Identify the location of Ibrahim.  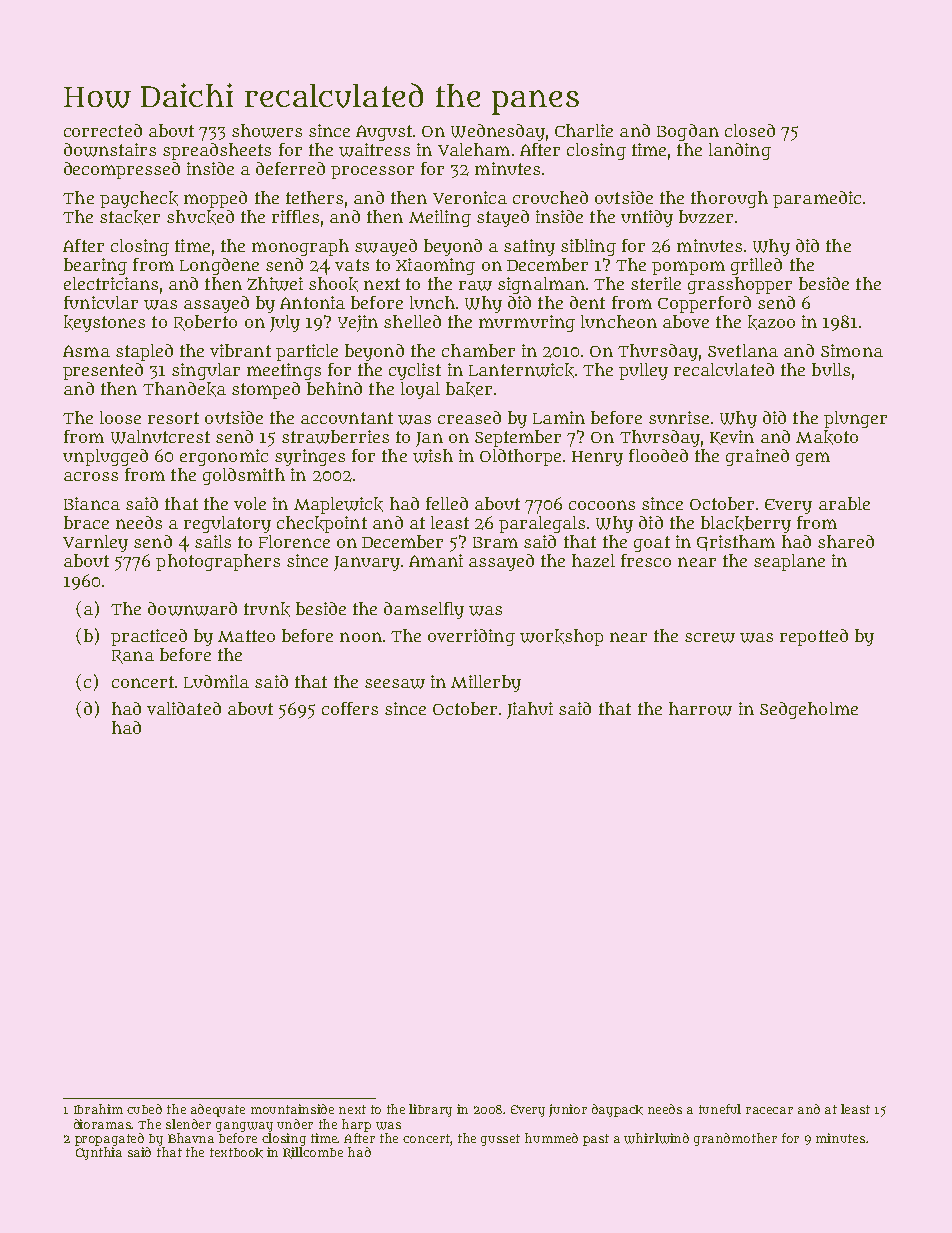
(98, 1109).
